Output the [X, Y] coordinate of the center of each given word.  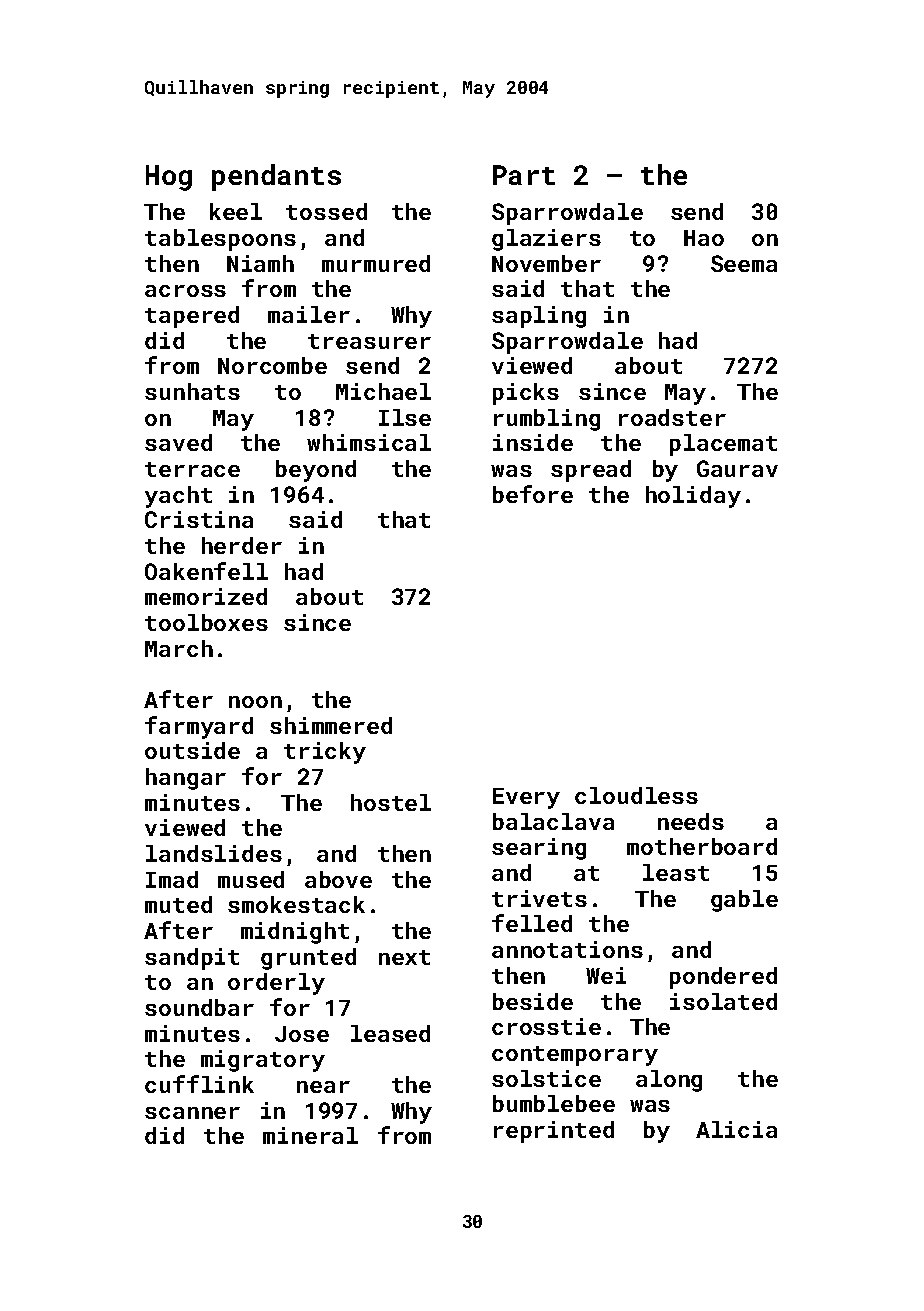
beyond [316, 471]
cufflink [199, 1084]
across [185, 291]
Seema [744, 263]
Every [526, 798]
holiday [693, 497]
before [533, 494]
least [676, 872]
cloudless [636, 795]
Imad [172, 879]
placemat [723, 445]
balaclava [553, 821]
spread [591, 471]
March [179, 648]
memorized [206, 596]
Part [524, 175]
